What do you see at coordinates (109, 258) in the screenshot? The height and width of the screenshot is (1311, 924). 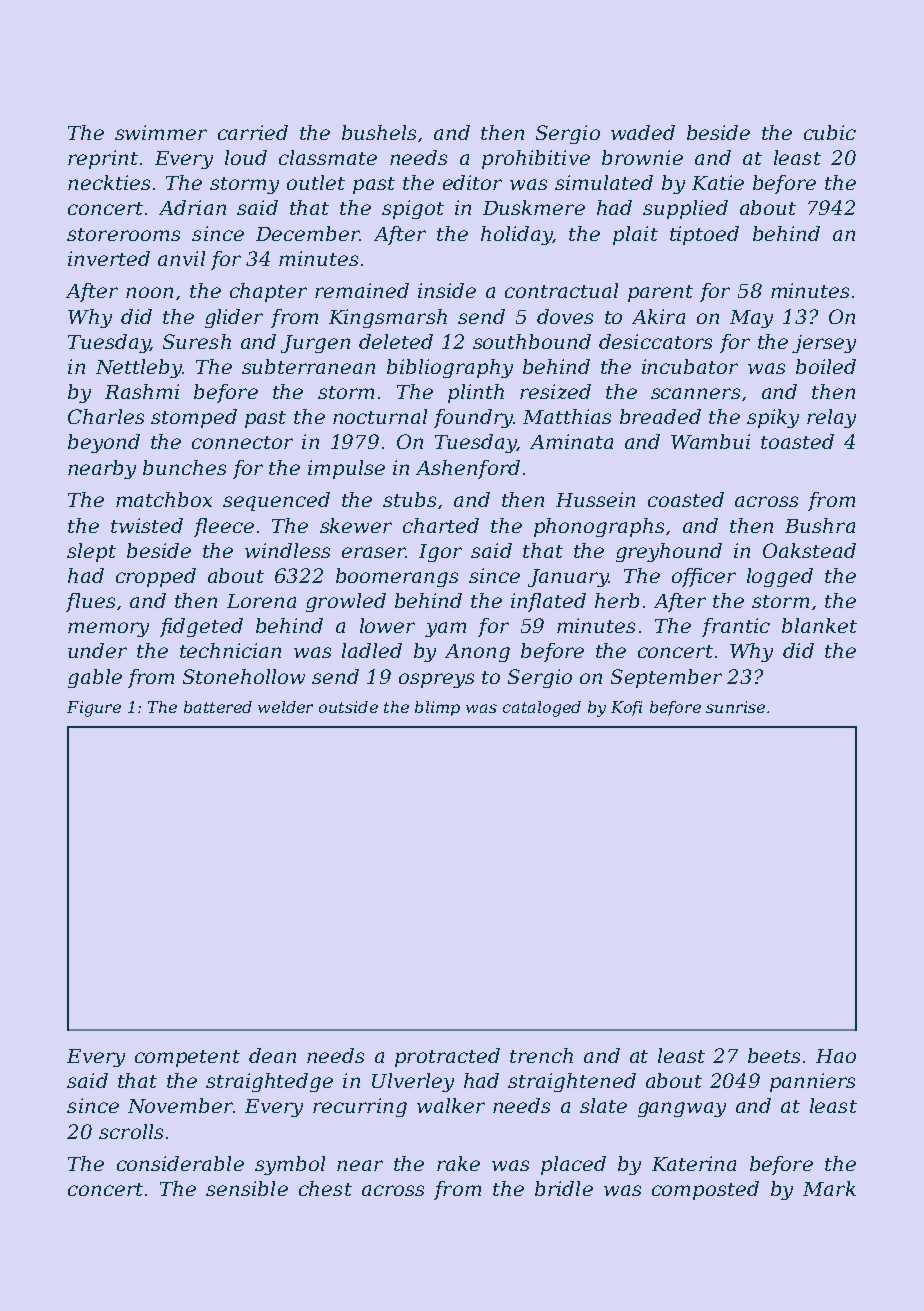 I see `inverted` at bounding box center [109, 258].
